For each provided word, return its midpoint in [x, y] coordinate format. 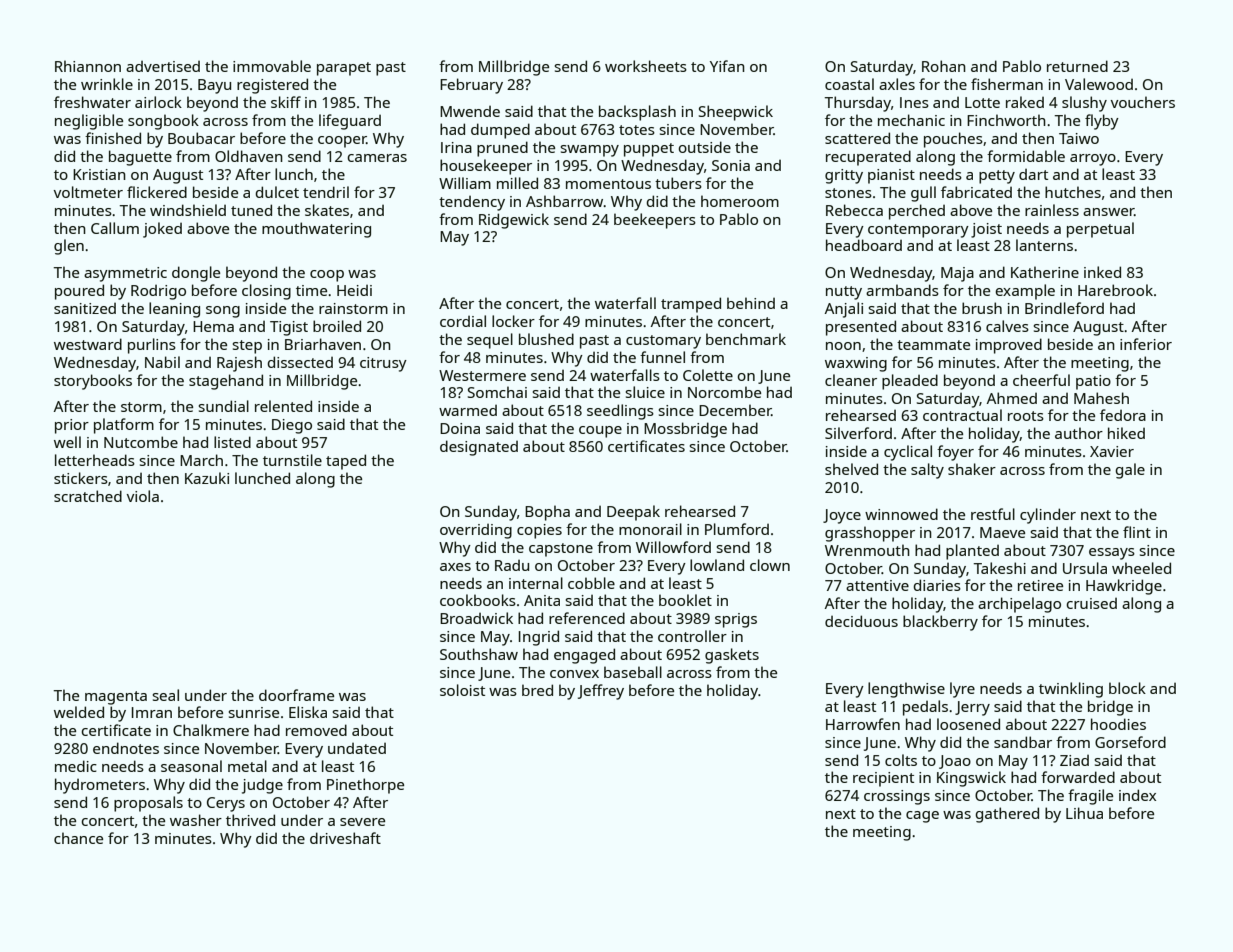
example [1025, 292]
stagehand [226, 382]
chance [78, 838]
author [1079, 433]
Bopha [547, 513]
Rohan [944, 66]
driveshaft [345, 838]
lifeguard [350, 122]
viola [143, 496]
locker [513, 321]
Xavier [1112, 451]
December [735, 410]
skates [327, 210]
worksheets [646, 66]
